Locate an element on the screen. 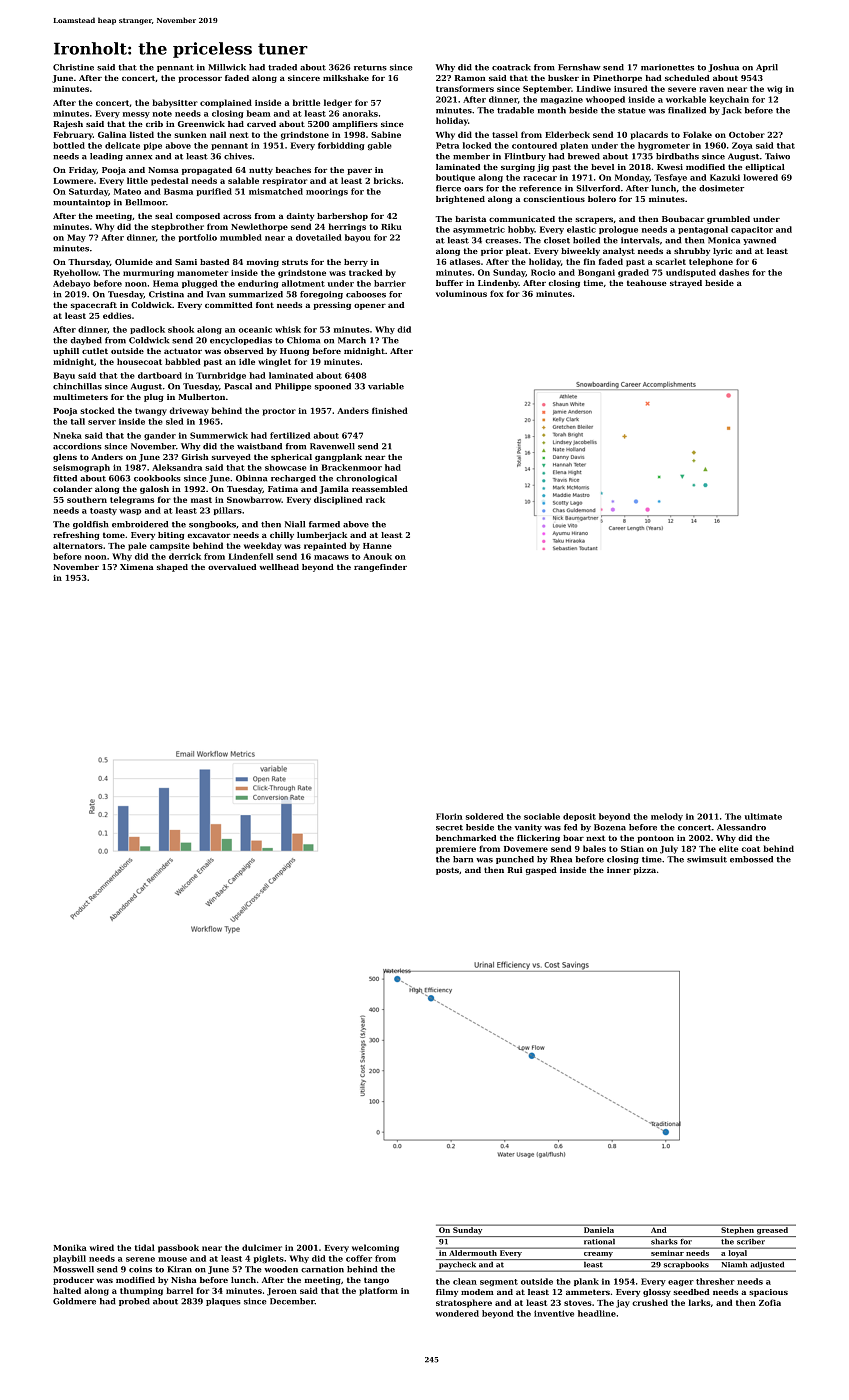  ultimate is located at coordinates (763, 816).
